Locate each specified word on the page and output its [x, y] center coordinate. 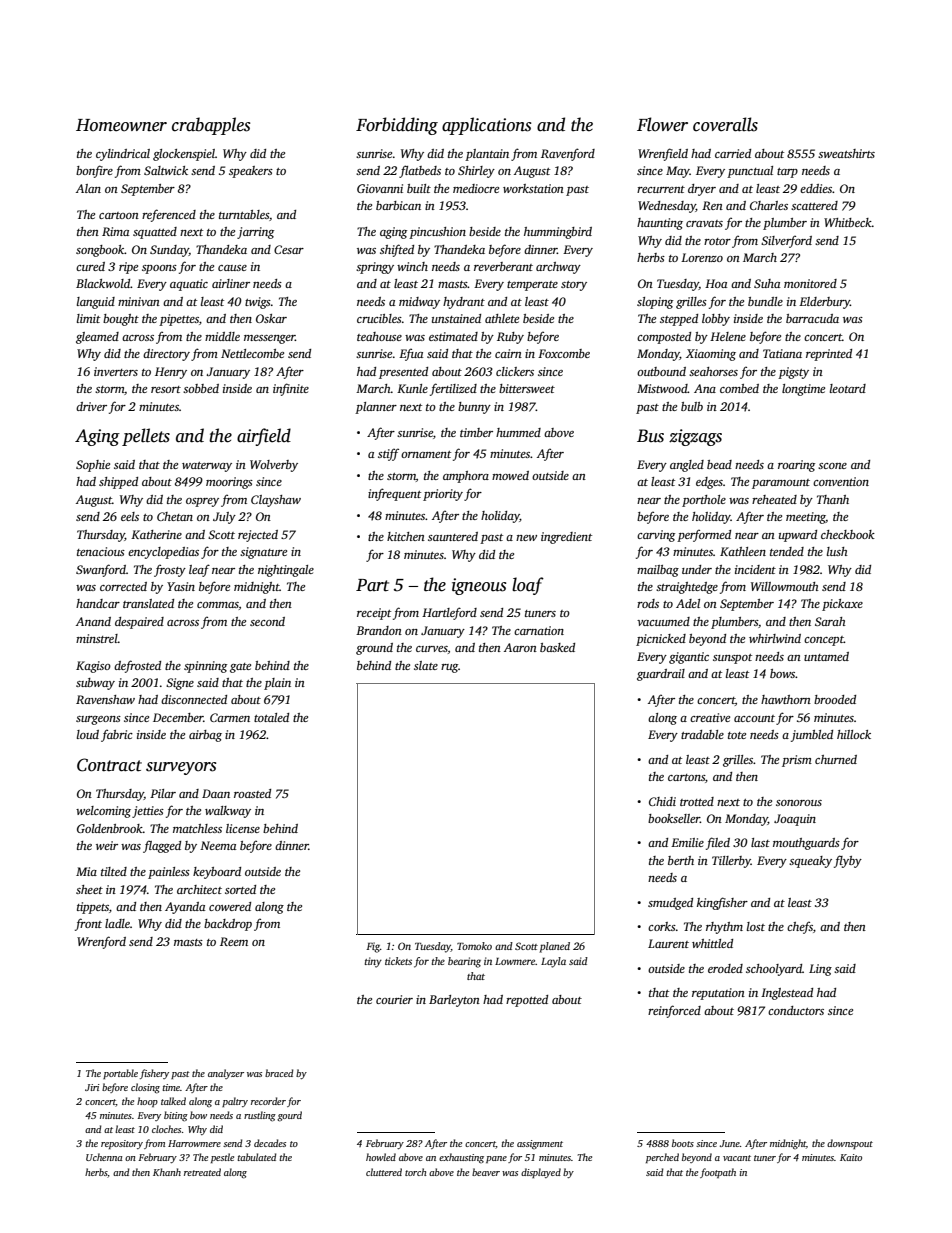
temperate [532, 286]
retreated [202, 1172]
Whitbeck [848, 222]
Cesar [289, 249]
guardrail [661, 675]
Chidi [662, 801]
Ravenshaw [105, 699]
